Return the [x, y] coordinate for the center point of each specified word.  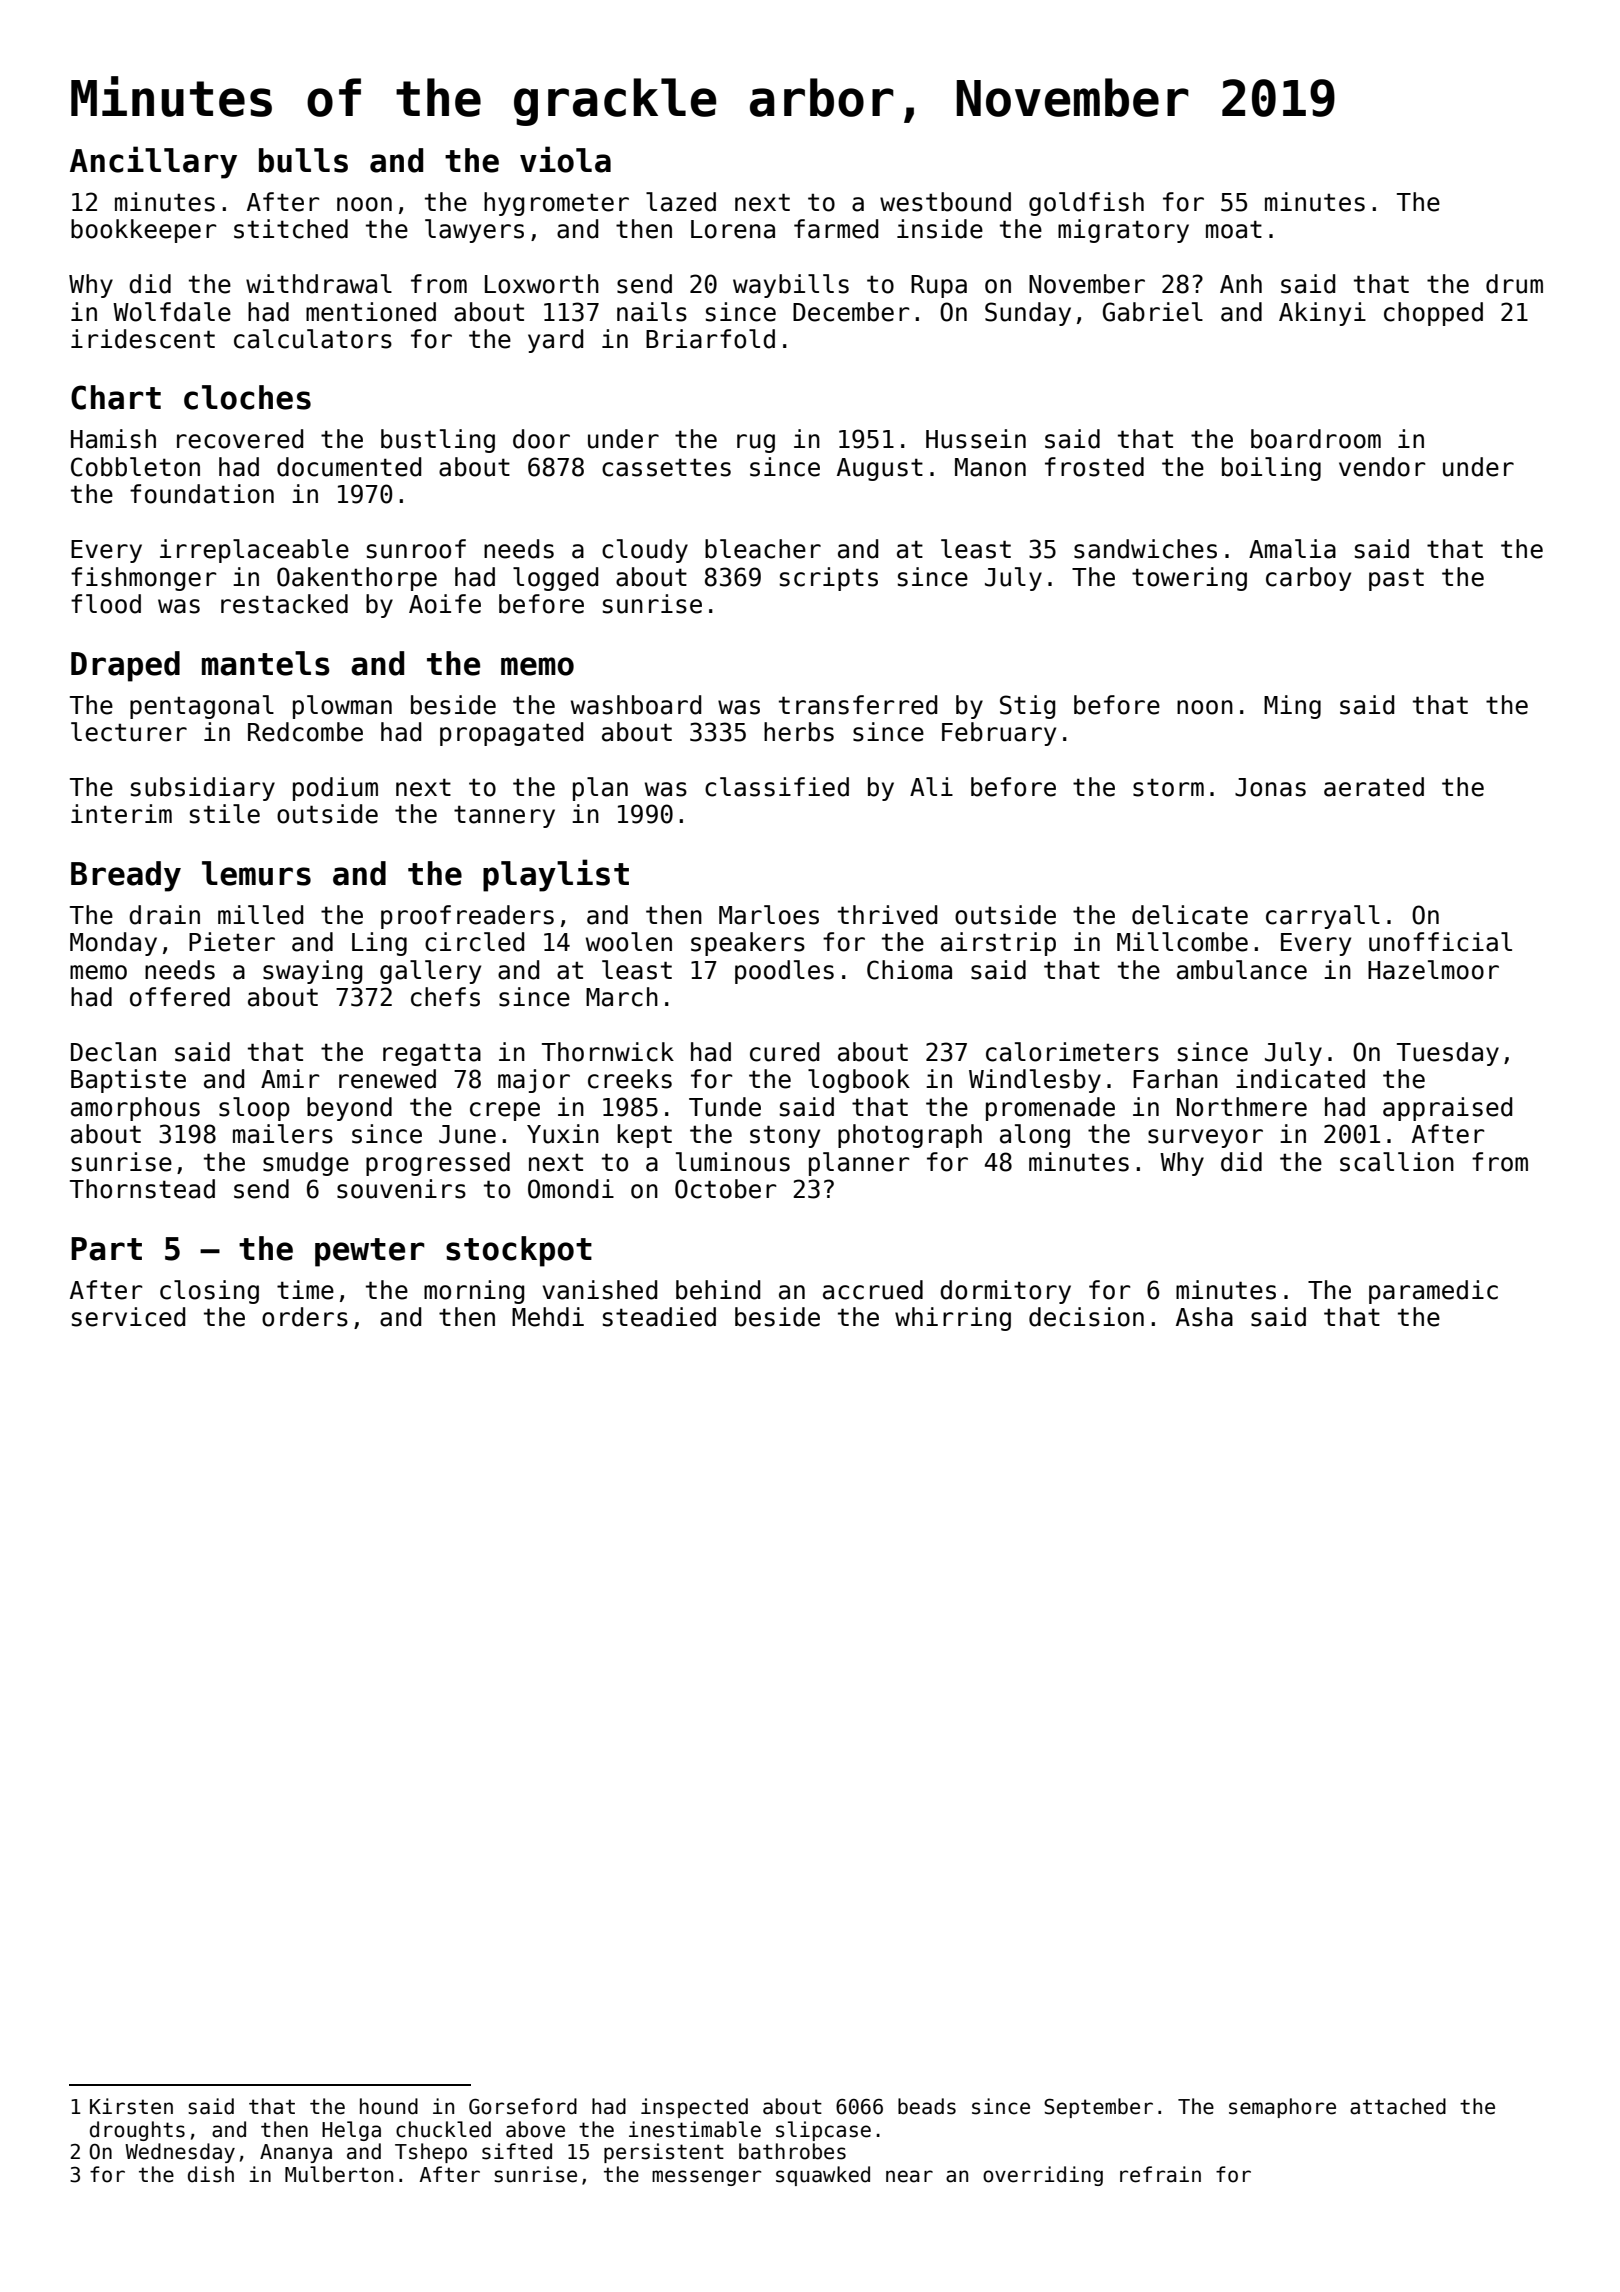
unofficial [1440, 942]
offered [180, 997]
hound [389, 2106]
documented [349, 467]
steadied [659, 1317]
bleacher [763, 549]
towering [1189, 579]
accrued [873, 1290]
